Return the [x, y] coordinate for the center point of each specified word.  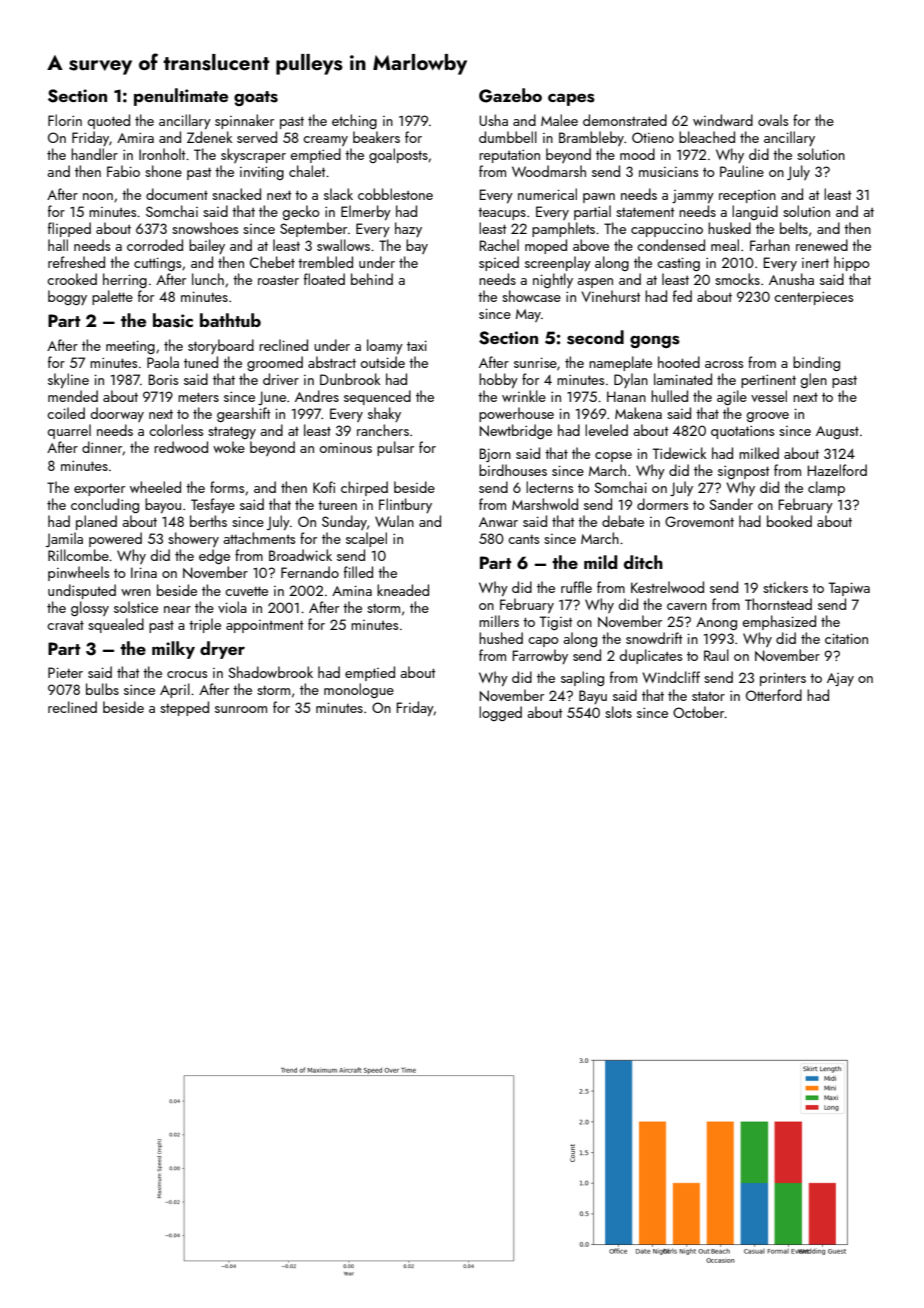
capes [571, 99]
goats [256, 98]
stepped [184, 708]
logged [500, 713]
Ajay [840, 679]
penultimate [181, 97]
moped [546, 246]
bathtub [230, 320]
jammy [693, 196]
